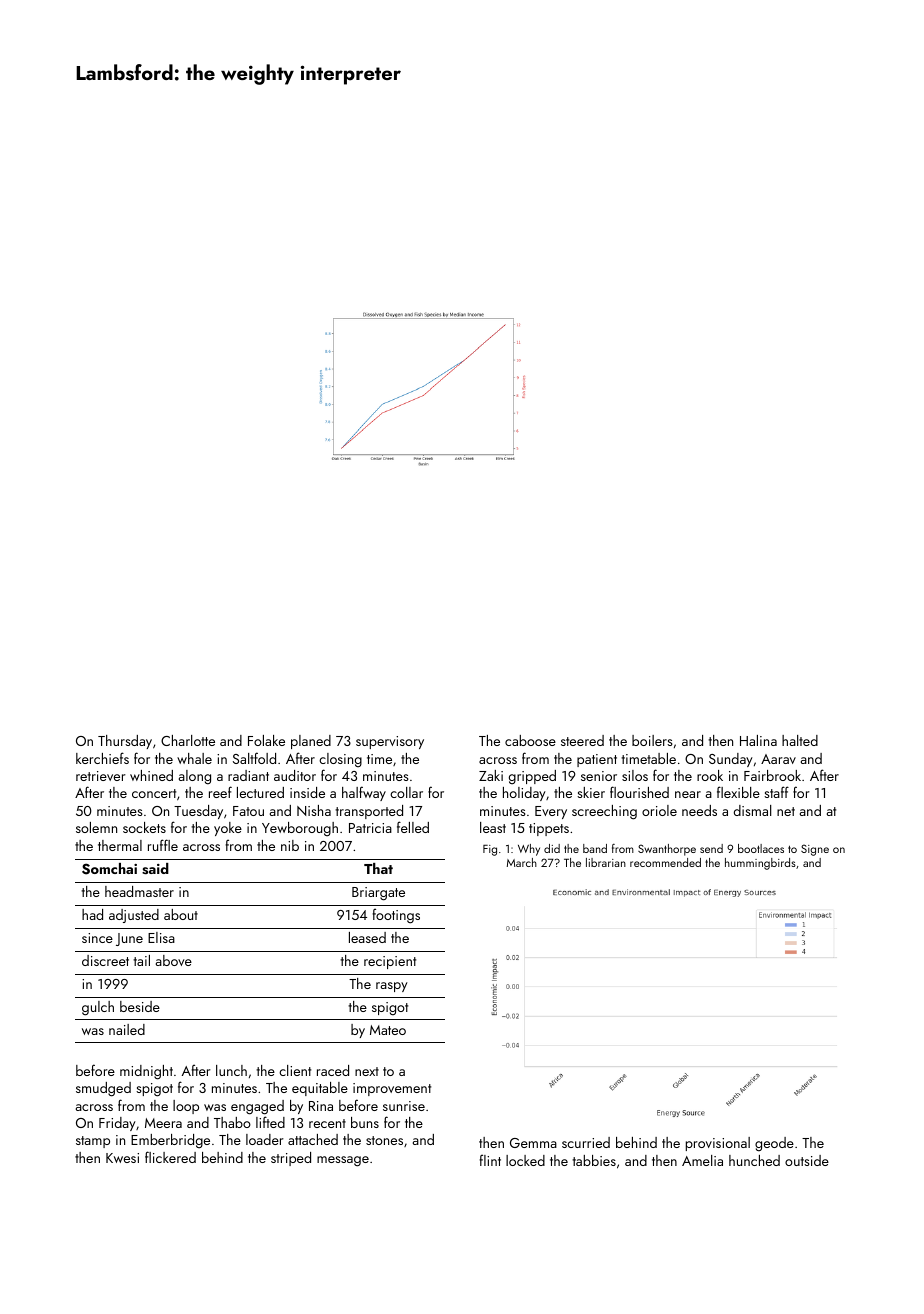 The image size is (924, 1314). I want to click on hummingbirds, so click(760, 864).
